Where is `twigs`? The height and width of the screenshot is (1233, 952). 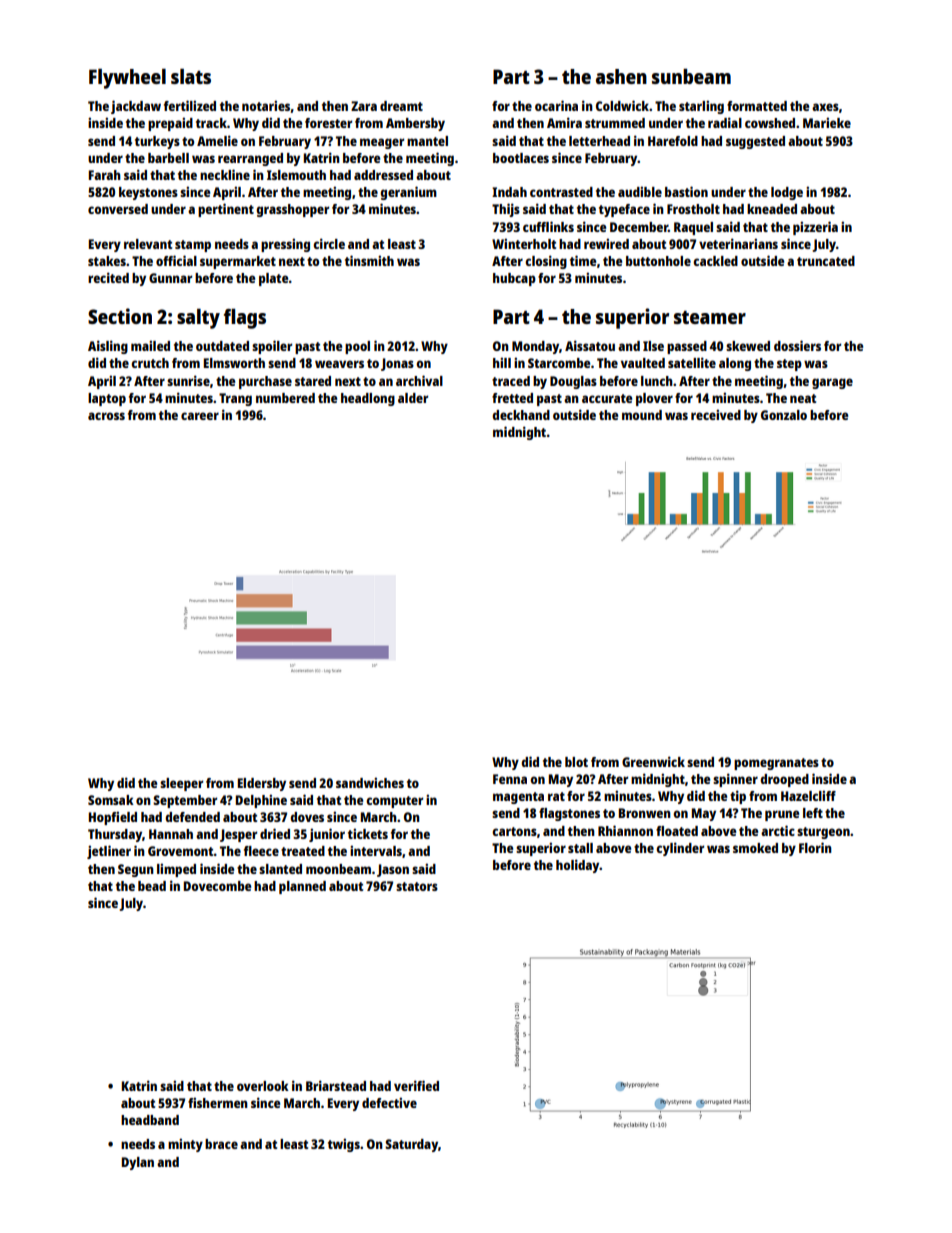
twigs is located at coordinates (344, 1145).
